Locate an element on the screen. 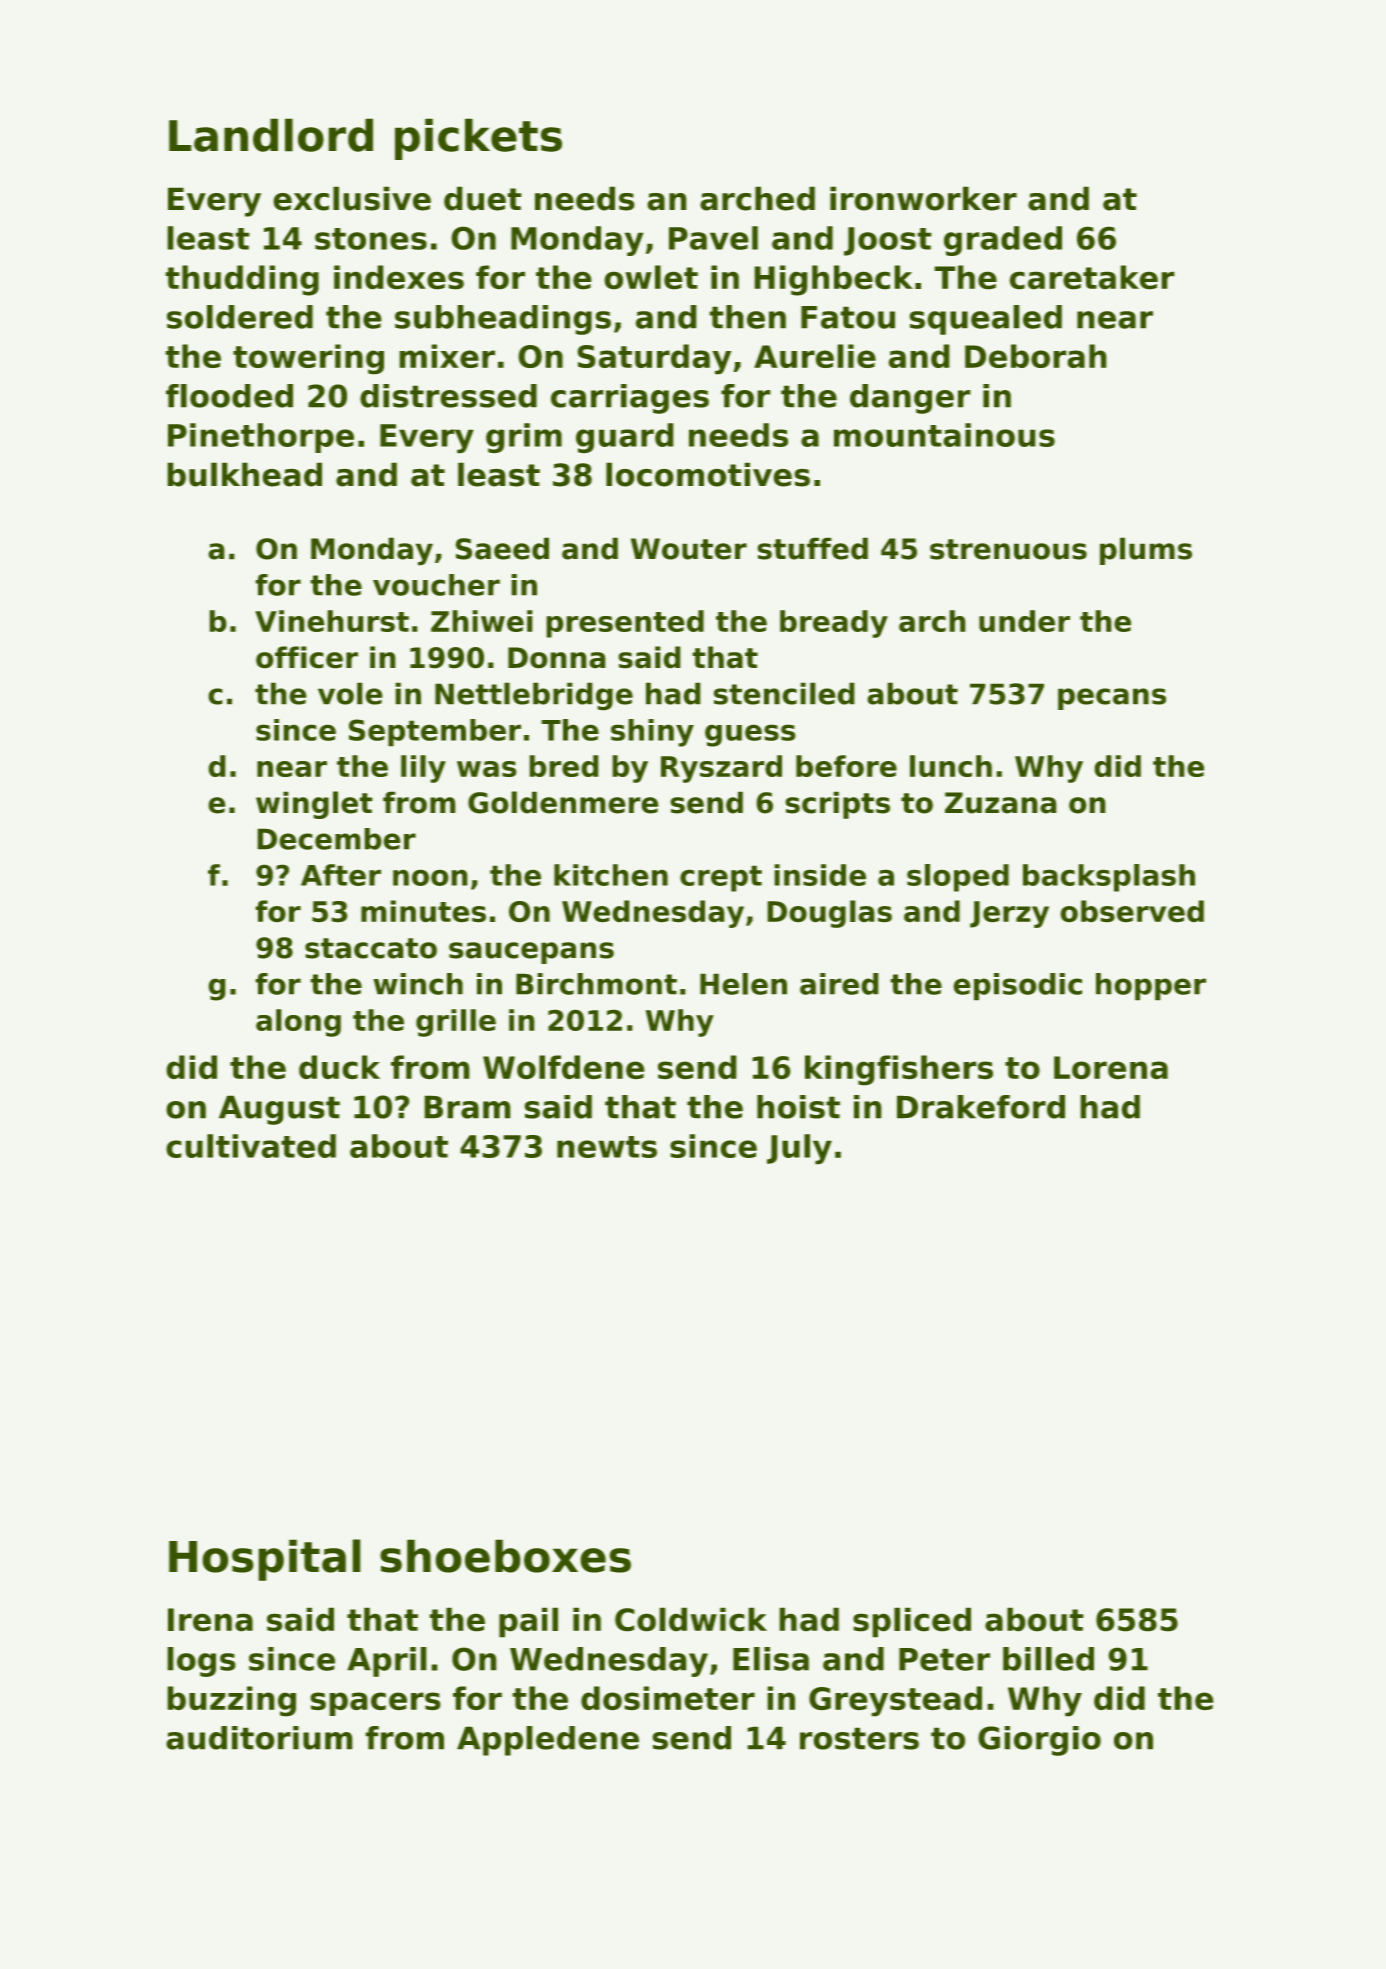 The image size is (1386, 1969). rosters is located at coordinates (859, 1739).
